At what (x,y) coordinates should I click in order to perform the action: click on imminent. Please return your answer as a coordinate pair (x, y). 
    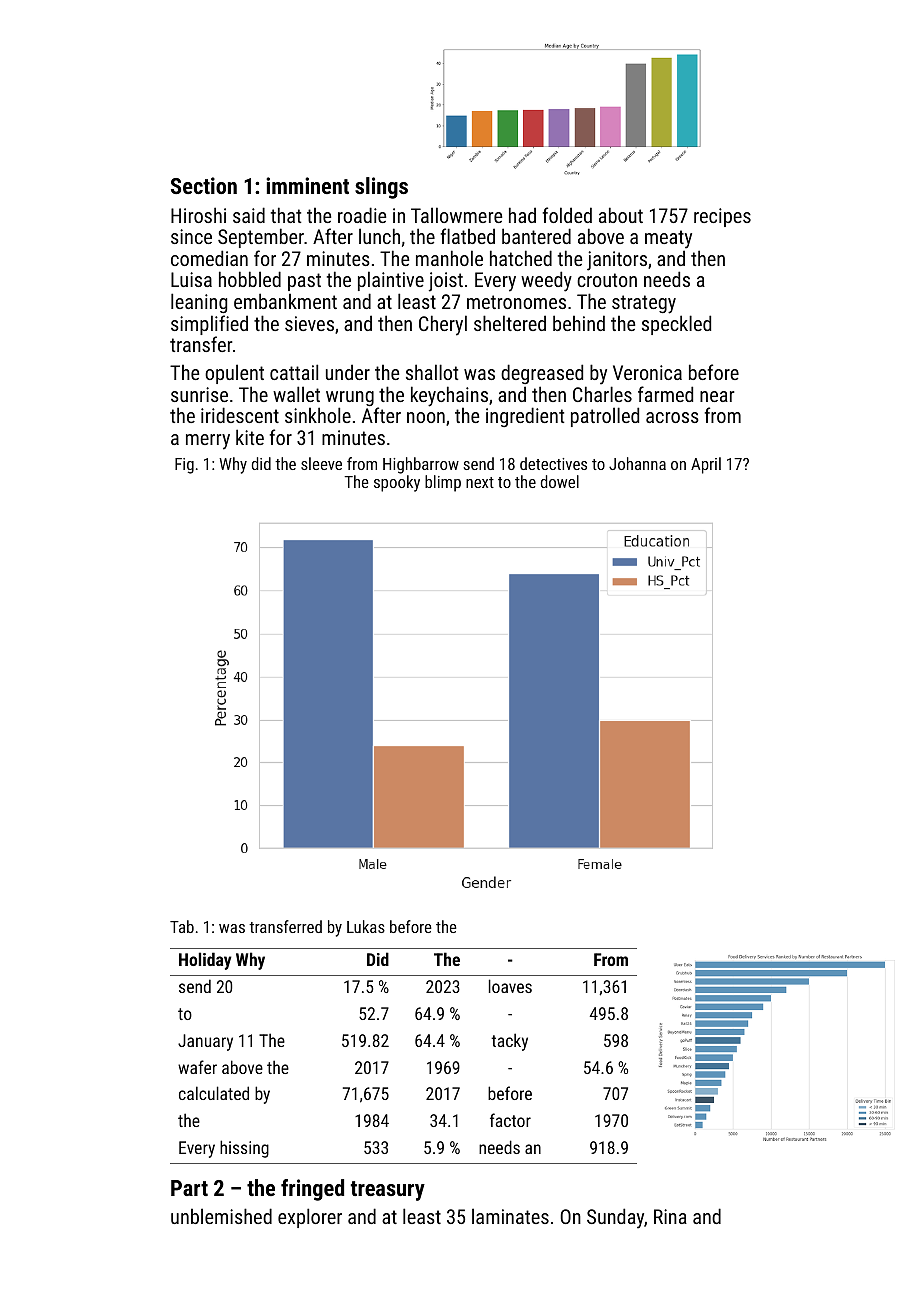
    Looking at the image, I should click on (307, 185).
